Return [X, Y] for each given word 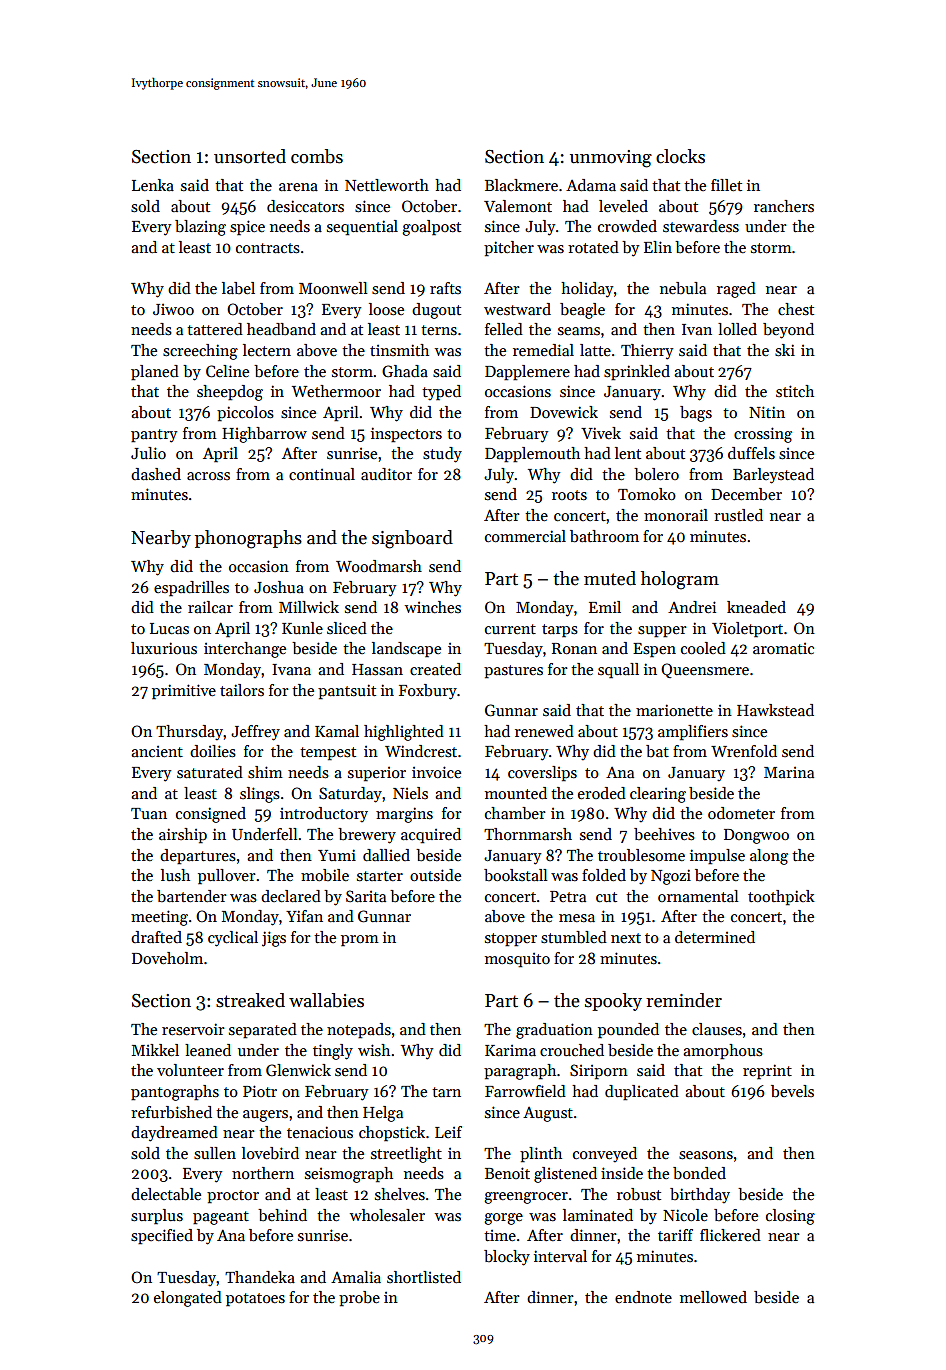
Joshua [279, 587]
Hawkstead [775, 710]
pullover [227, 877]
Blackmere [521, 185]
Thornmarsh [528, 834]
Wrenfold [744, 751]
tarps [560, 631]
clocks [680, 156]
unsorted [250, 156]
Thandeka [260, 1277]
